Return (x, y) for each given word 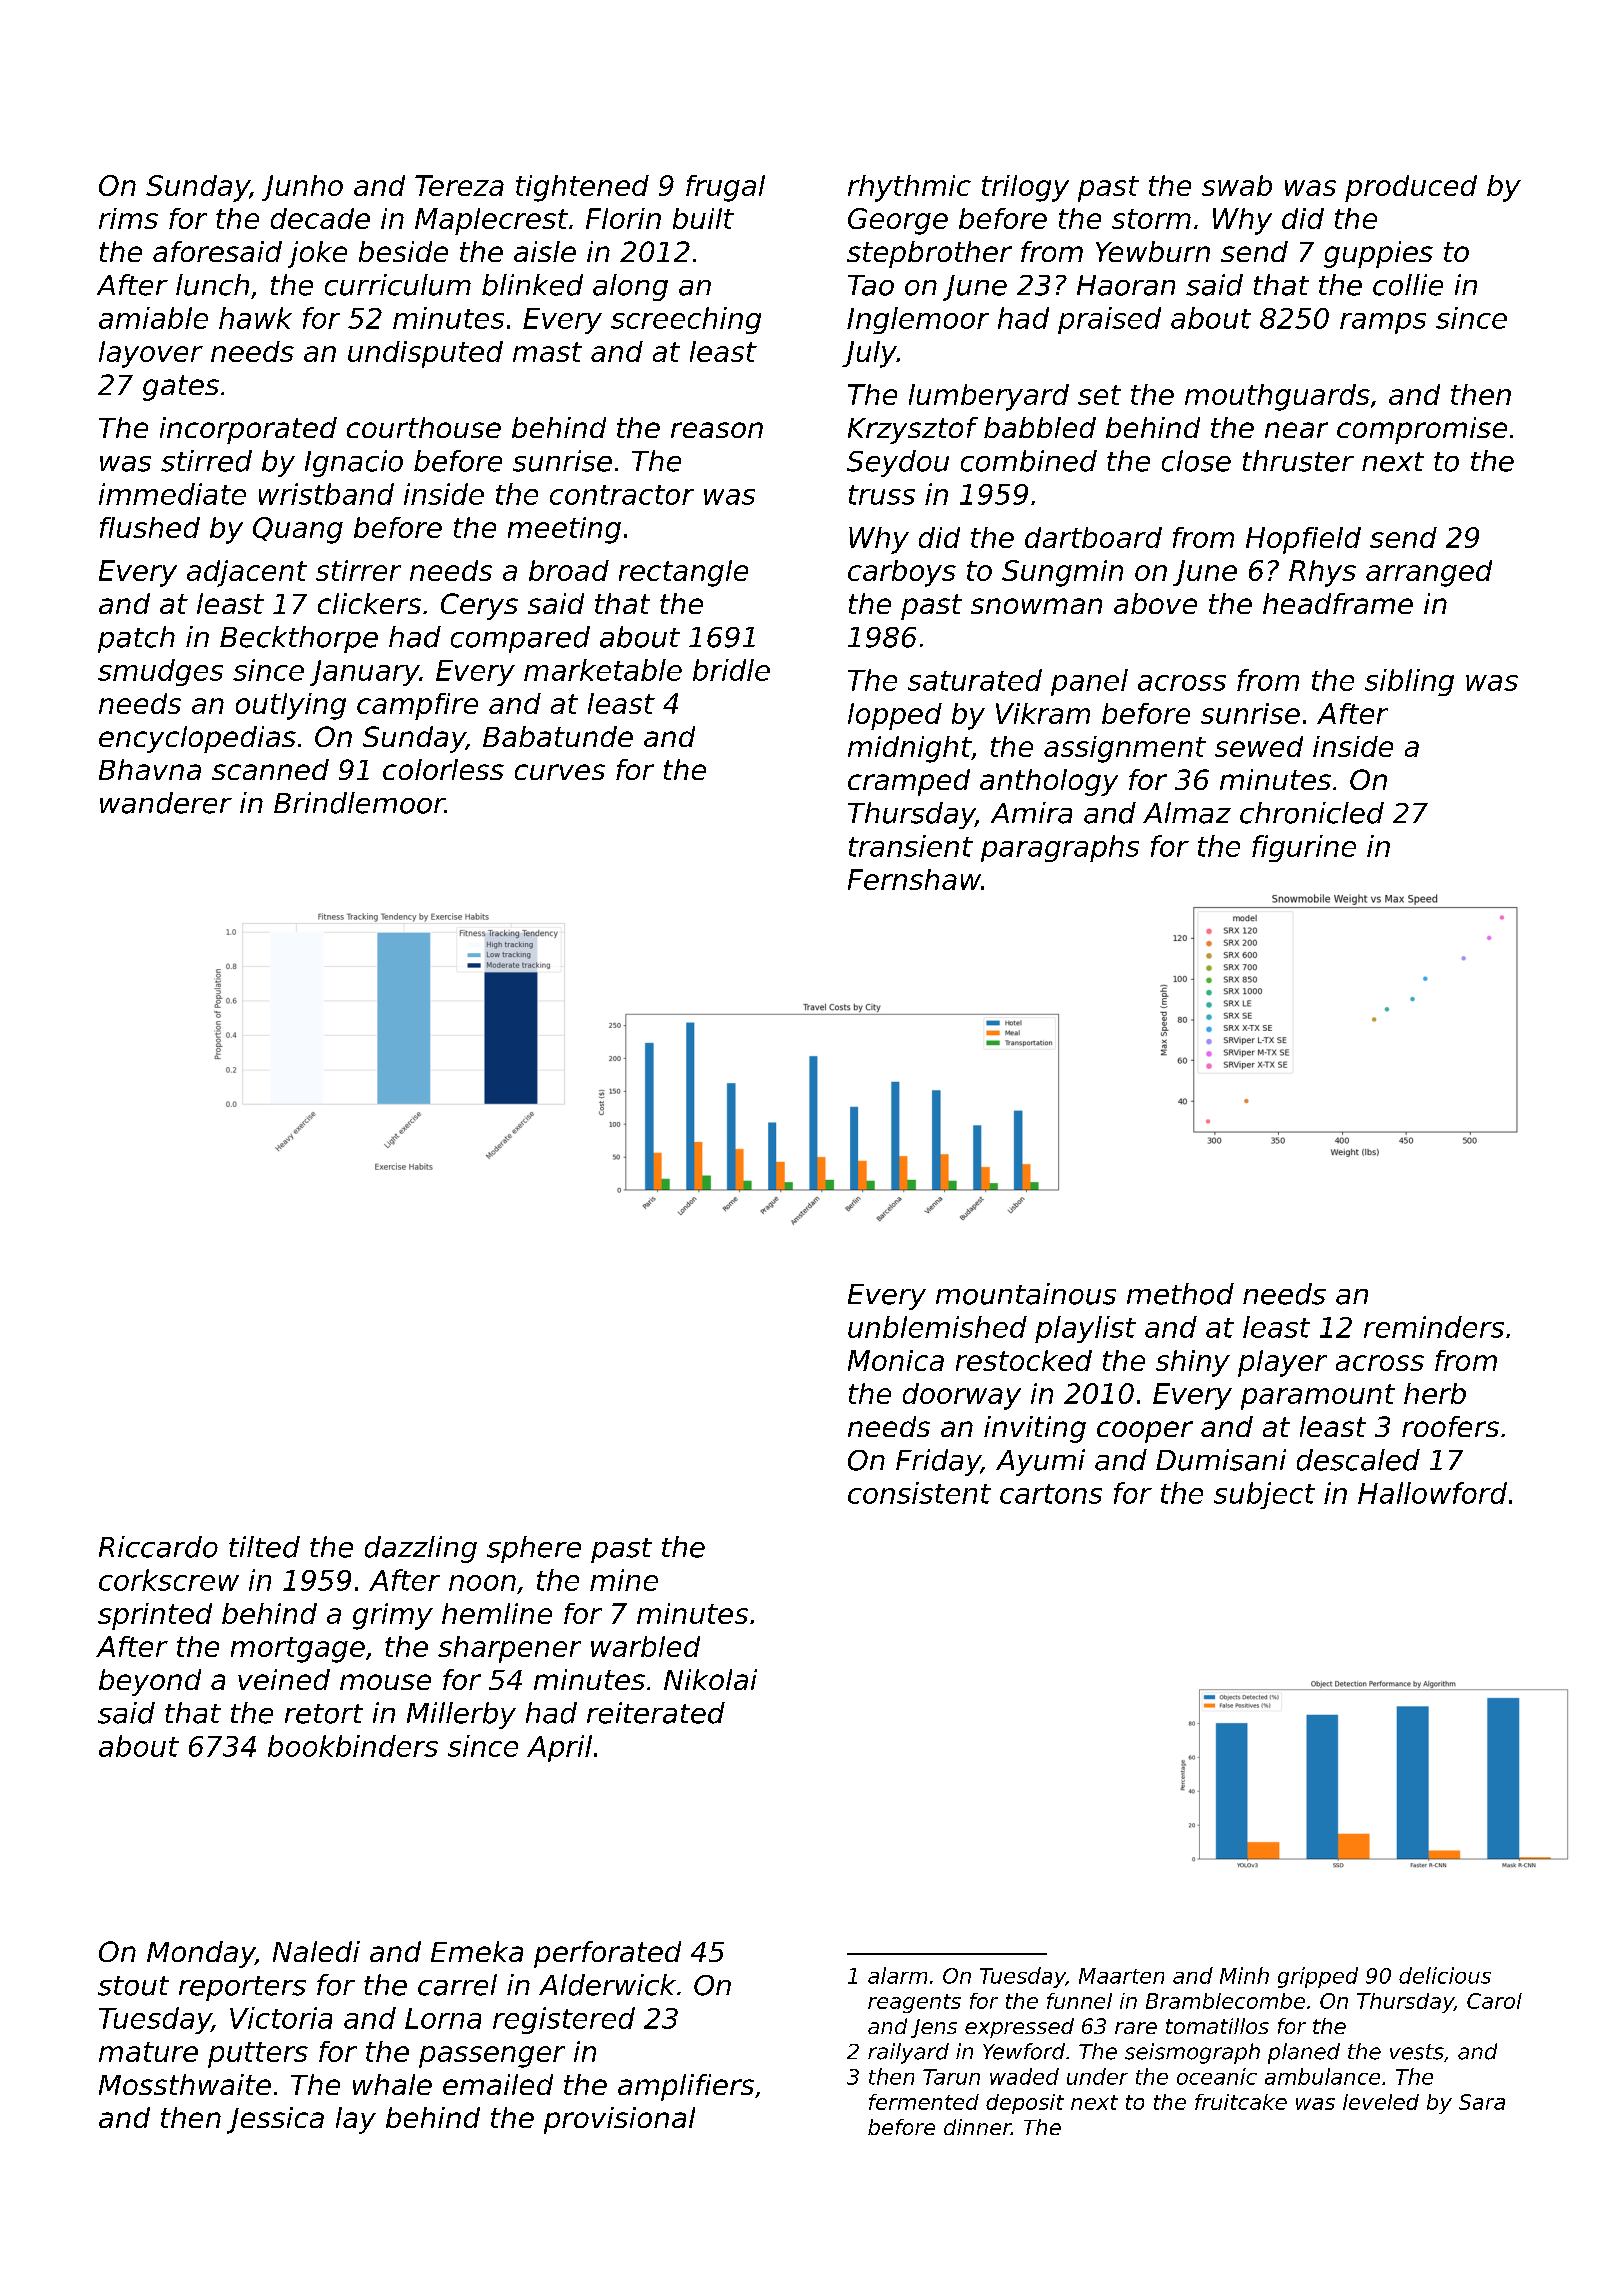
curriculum (398, 285)
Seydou (898, 463)
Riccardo (158, 1547)
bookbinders (353, 1746)
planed (1304, 2053)
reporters (242, 1988)
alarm (897, 1975)
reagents (914, 2003)
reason (717, 430)
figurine (1304, 848)
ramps (1383, 323)
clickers (369, 603)
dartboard (1093, 537)
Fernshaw (914, 879)
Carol (1494, 2001)
